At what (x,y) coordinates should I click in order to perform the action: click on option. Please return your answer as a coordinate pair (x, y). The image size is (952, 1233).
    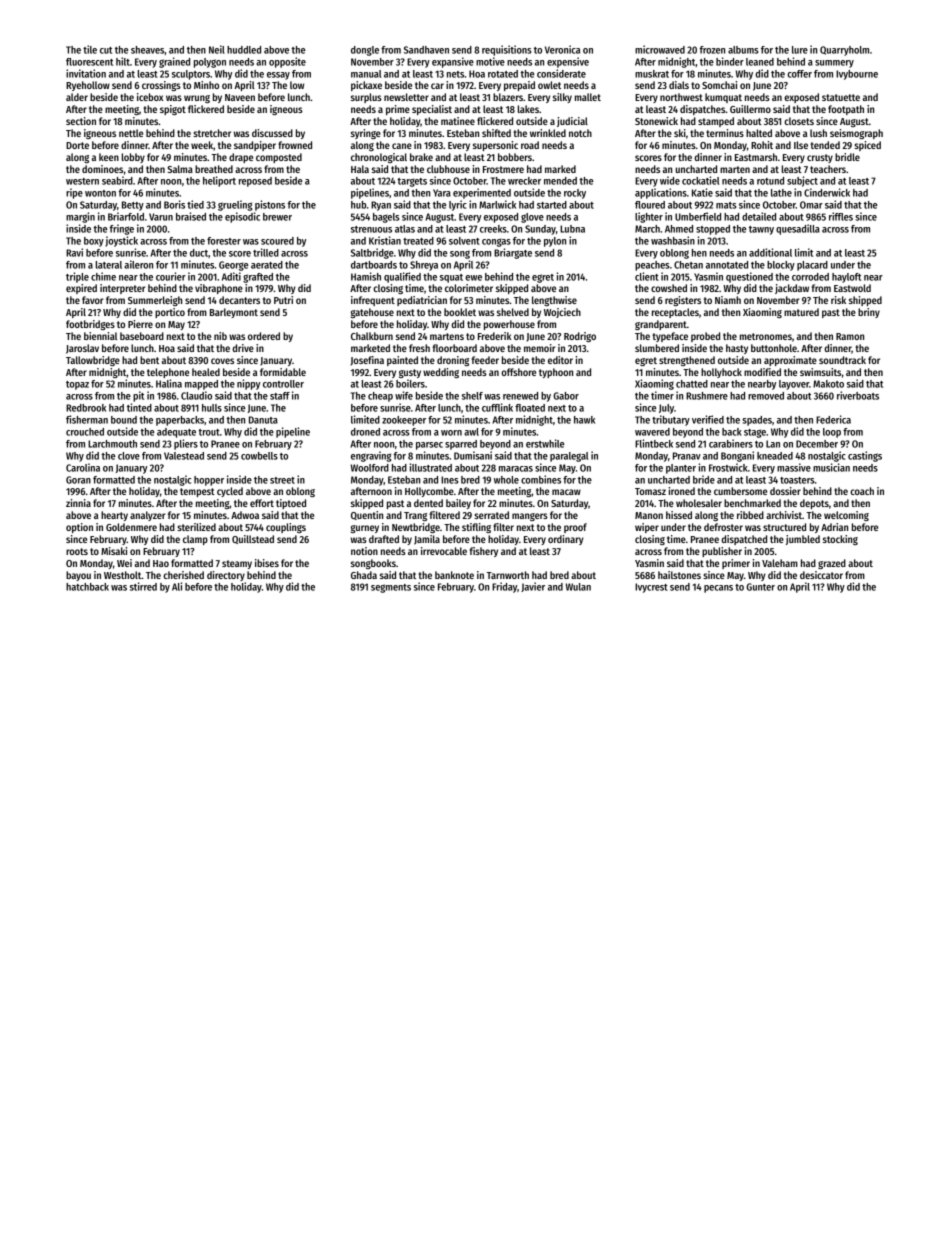
    Looking at the image, I should click on (79, 528).
